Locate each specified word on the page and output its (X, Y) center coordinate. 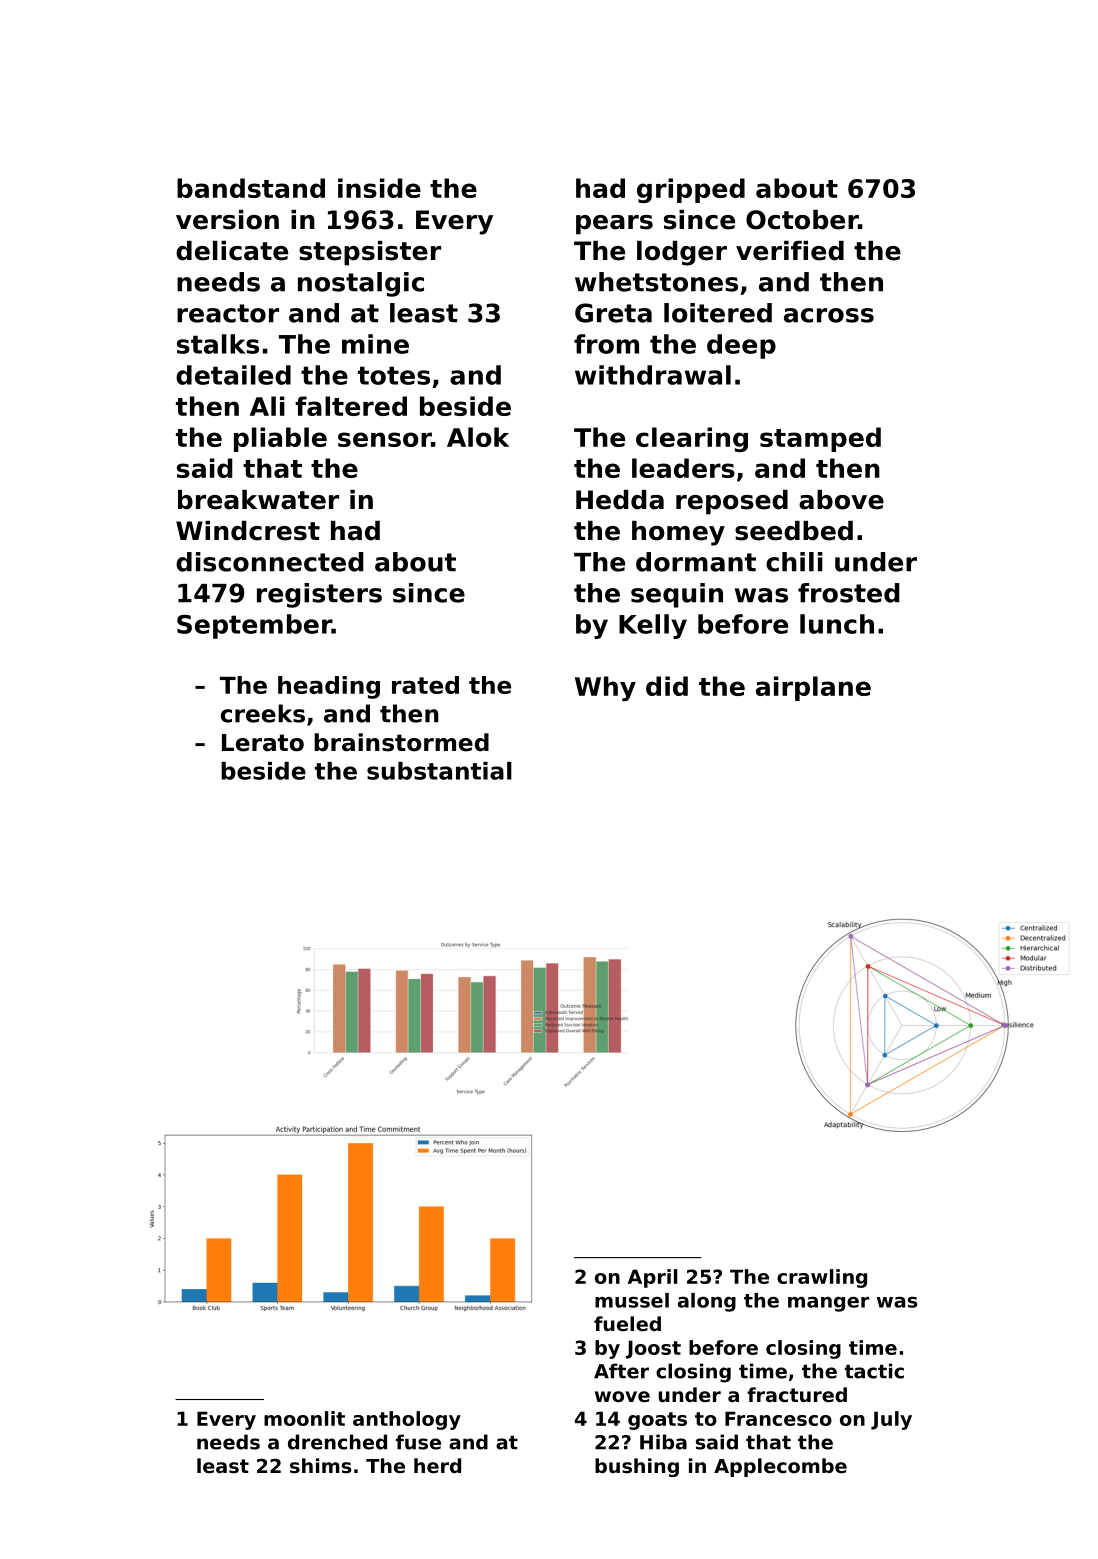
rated (425, 685)
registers (319, 595)
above (841, 500)
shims (320, 1466)
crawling (822, 1278)
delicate (232, 251)
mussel (632, 1300)
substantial (439, 771)
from (606, 344)
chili (794, 562)
